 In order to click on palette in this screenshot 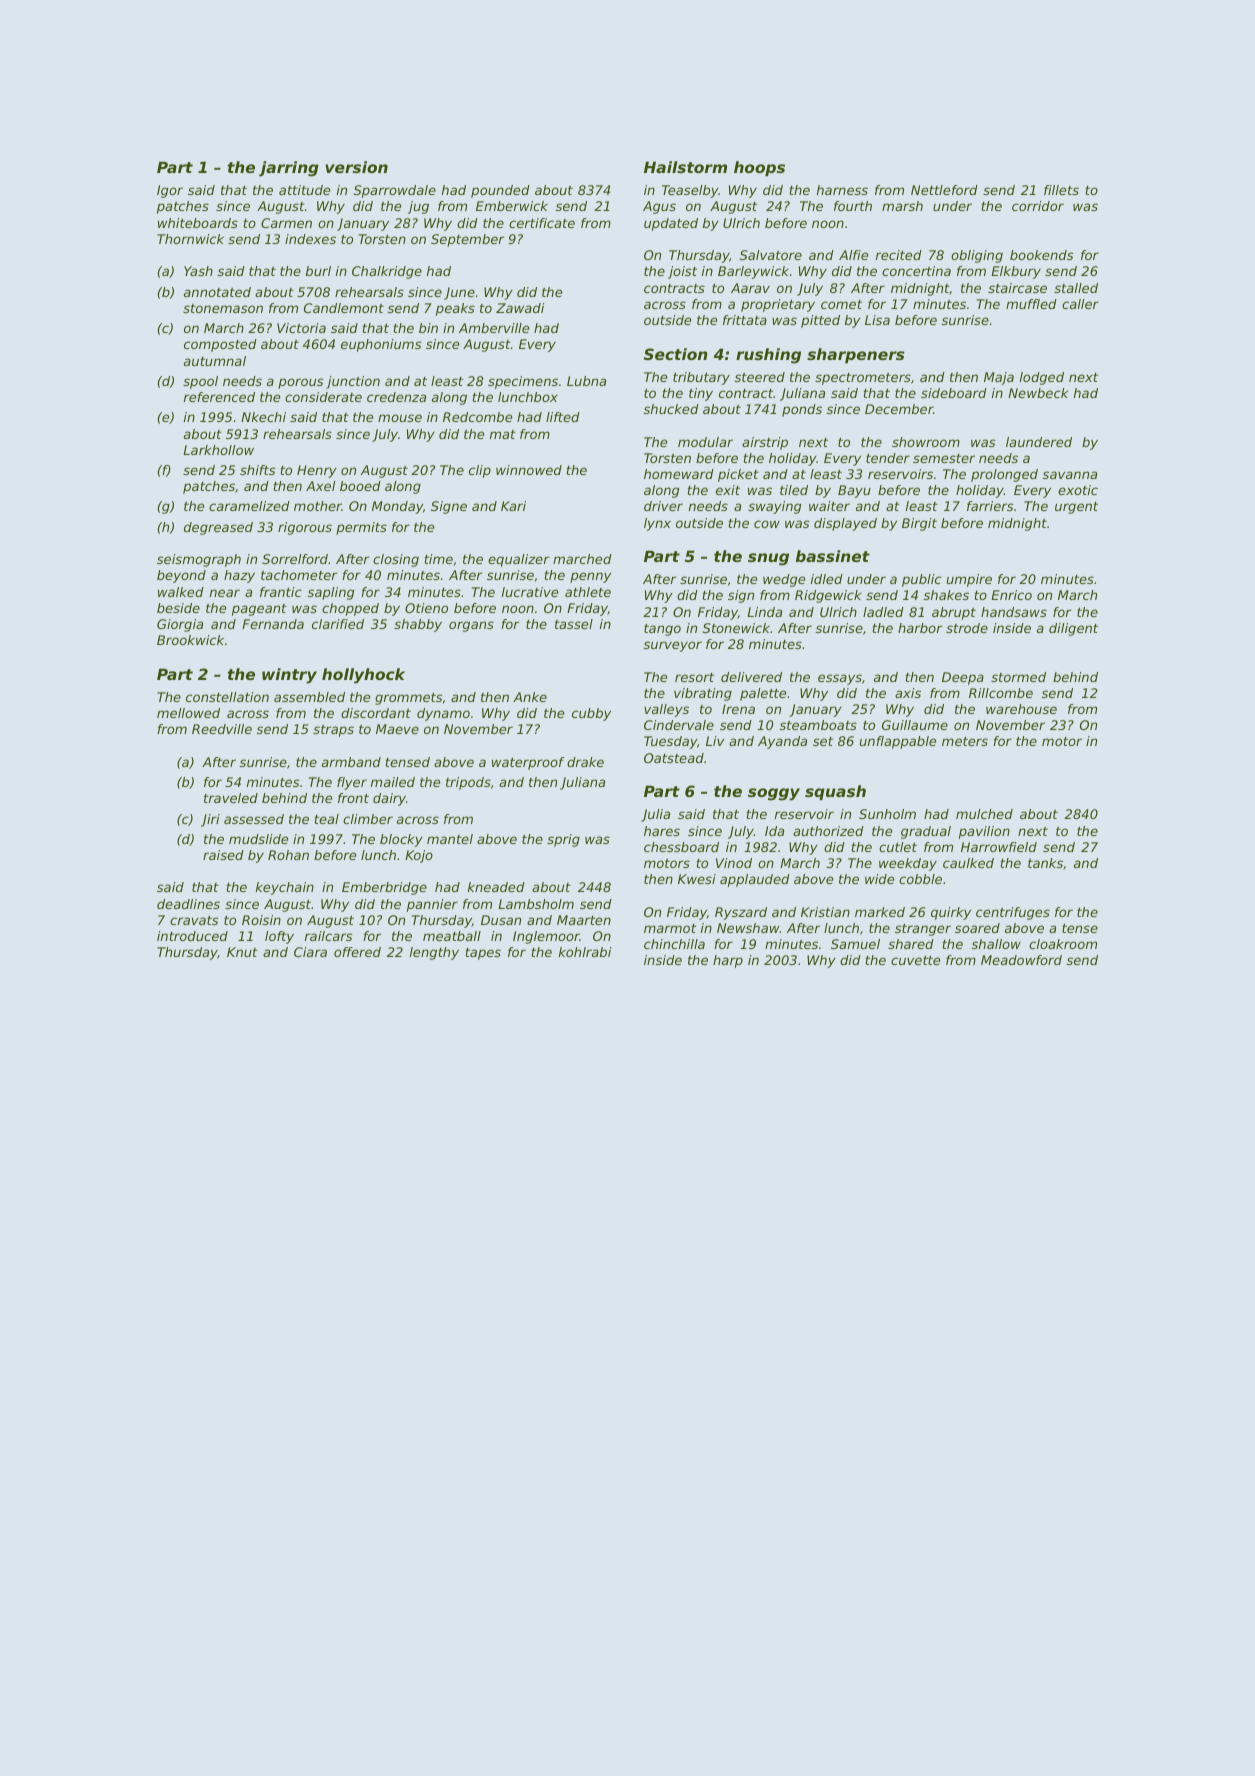, I will do `click(763, 694)`.
